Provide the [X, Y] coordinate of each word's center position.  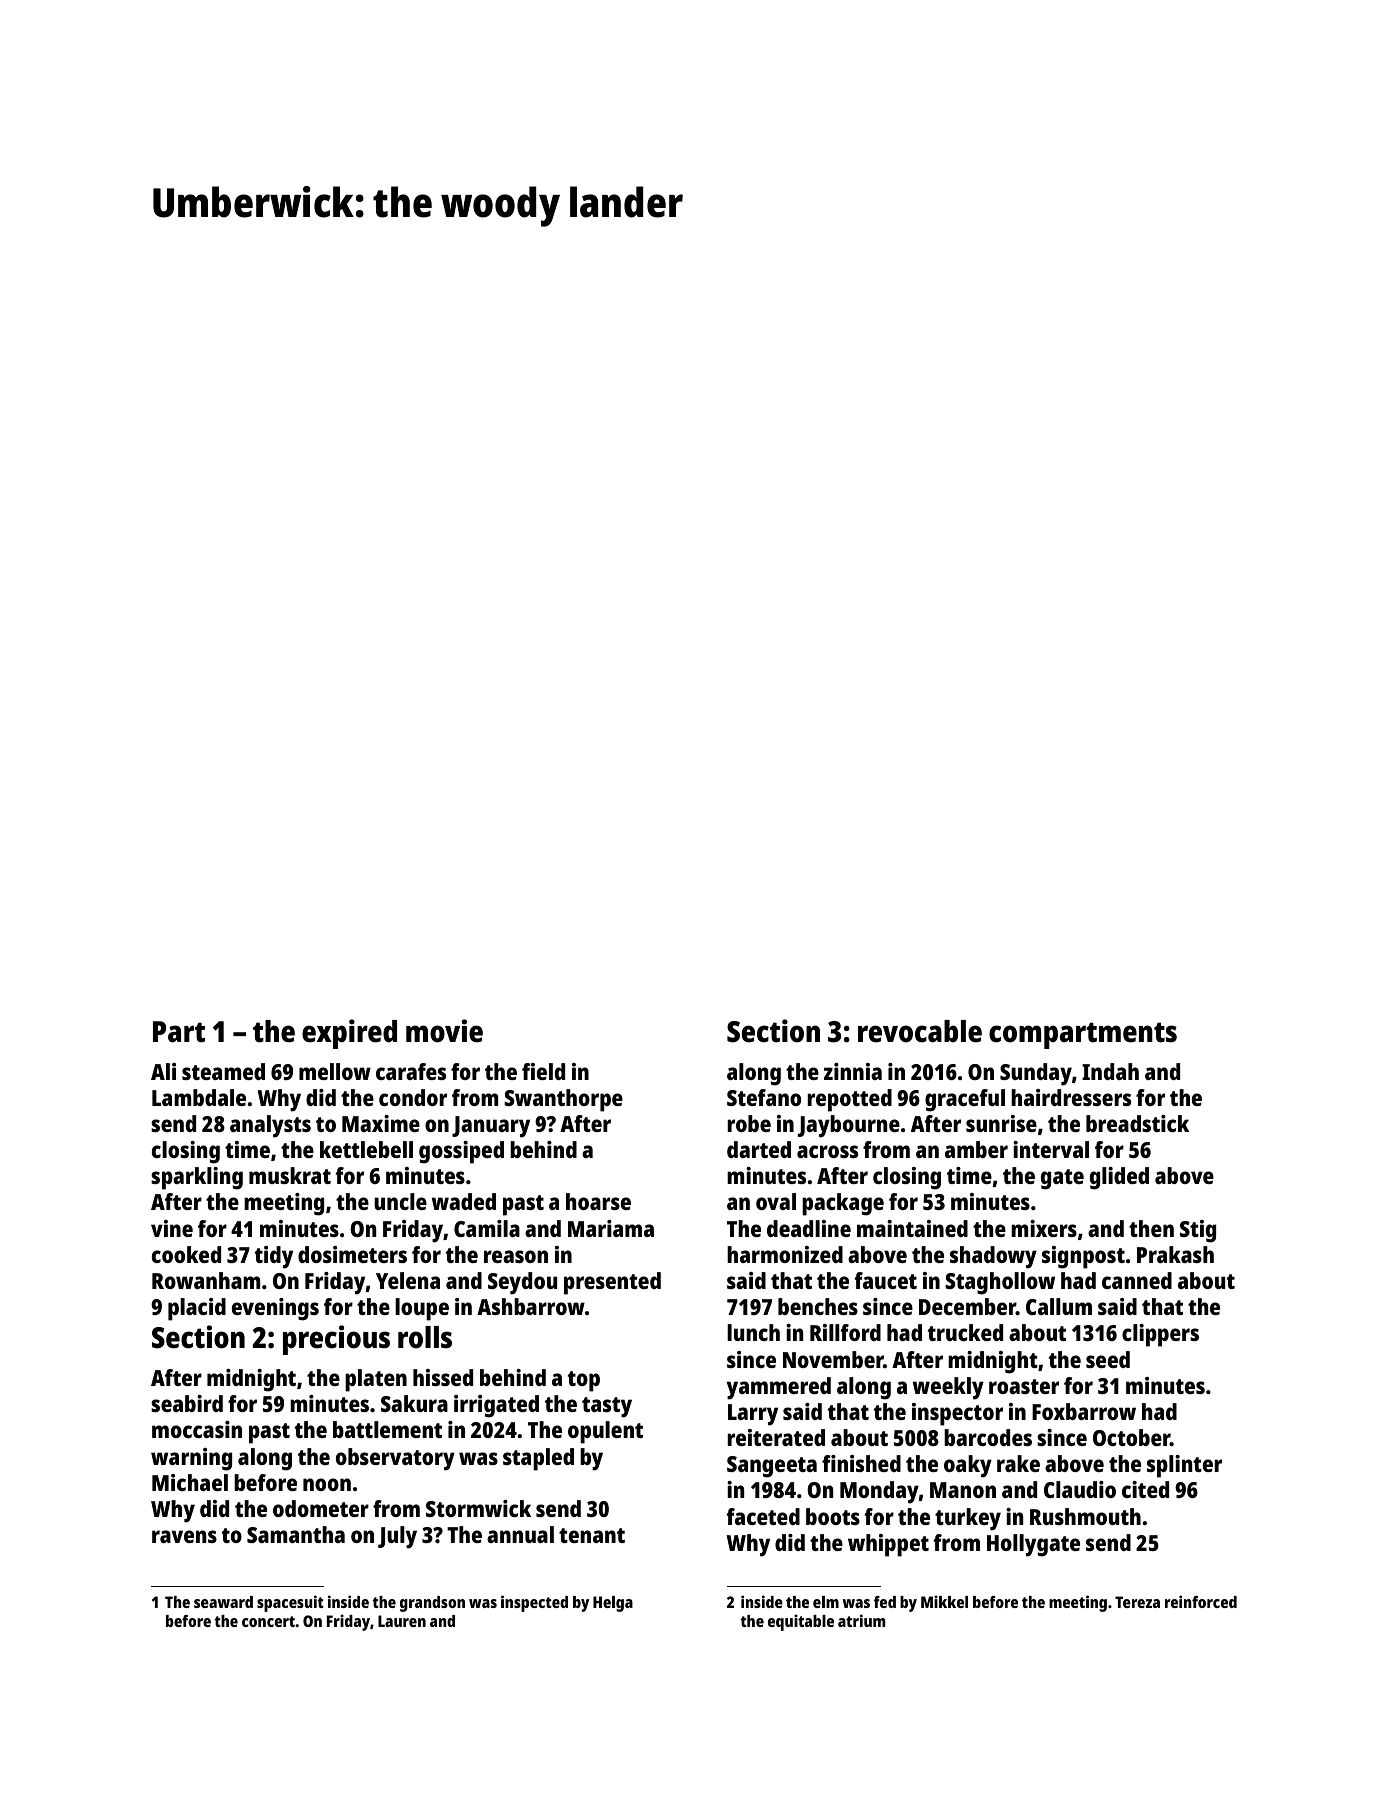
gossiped [461, 1152]
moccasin [197, 1429]
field [543, 1071]
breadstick [1137, 1123]
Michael [190, 1482]
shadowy [993, 1257]
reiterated [776, 1437]
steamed [223, 1071]
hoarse [598, 1201]
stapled [538, 1459]
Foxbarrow [1084, 1411]
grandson [432, 1604]
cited [1145, 1489]
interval [1051, 1149]
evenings [275, 1309]
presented [612, 1283]
